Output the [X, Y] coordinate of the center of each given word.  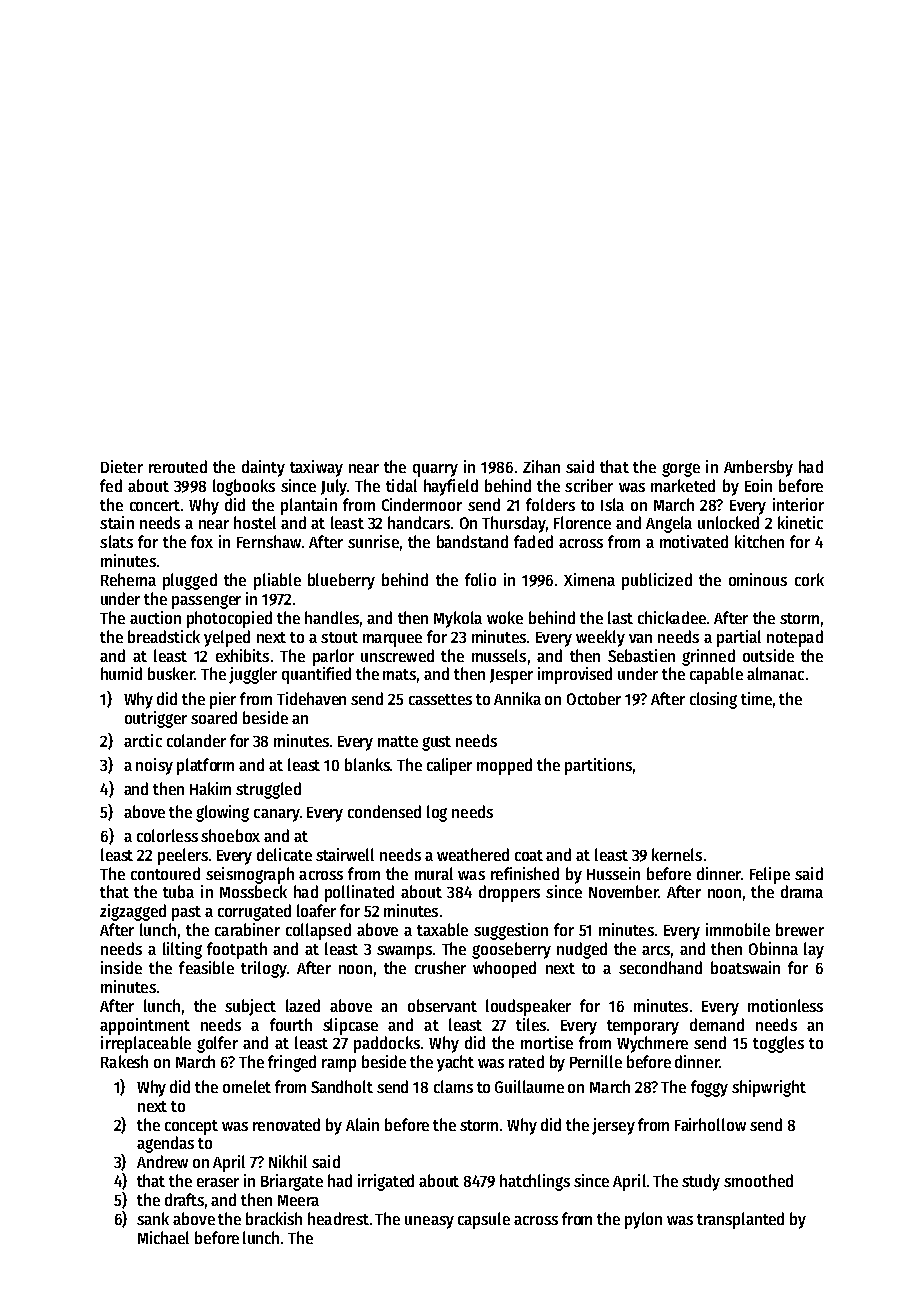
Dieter [122, 466]
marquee [392, 640]
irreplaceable [146, 1044]
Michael [163, 1237]
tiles [531, 1024]
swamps [404, 952]
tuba [178, 891]
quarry [435, 470]
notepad [795, 638]
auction [155, 617]
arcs [656, 950]
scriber [589, 485]
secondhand [660, 967]
